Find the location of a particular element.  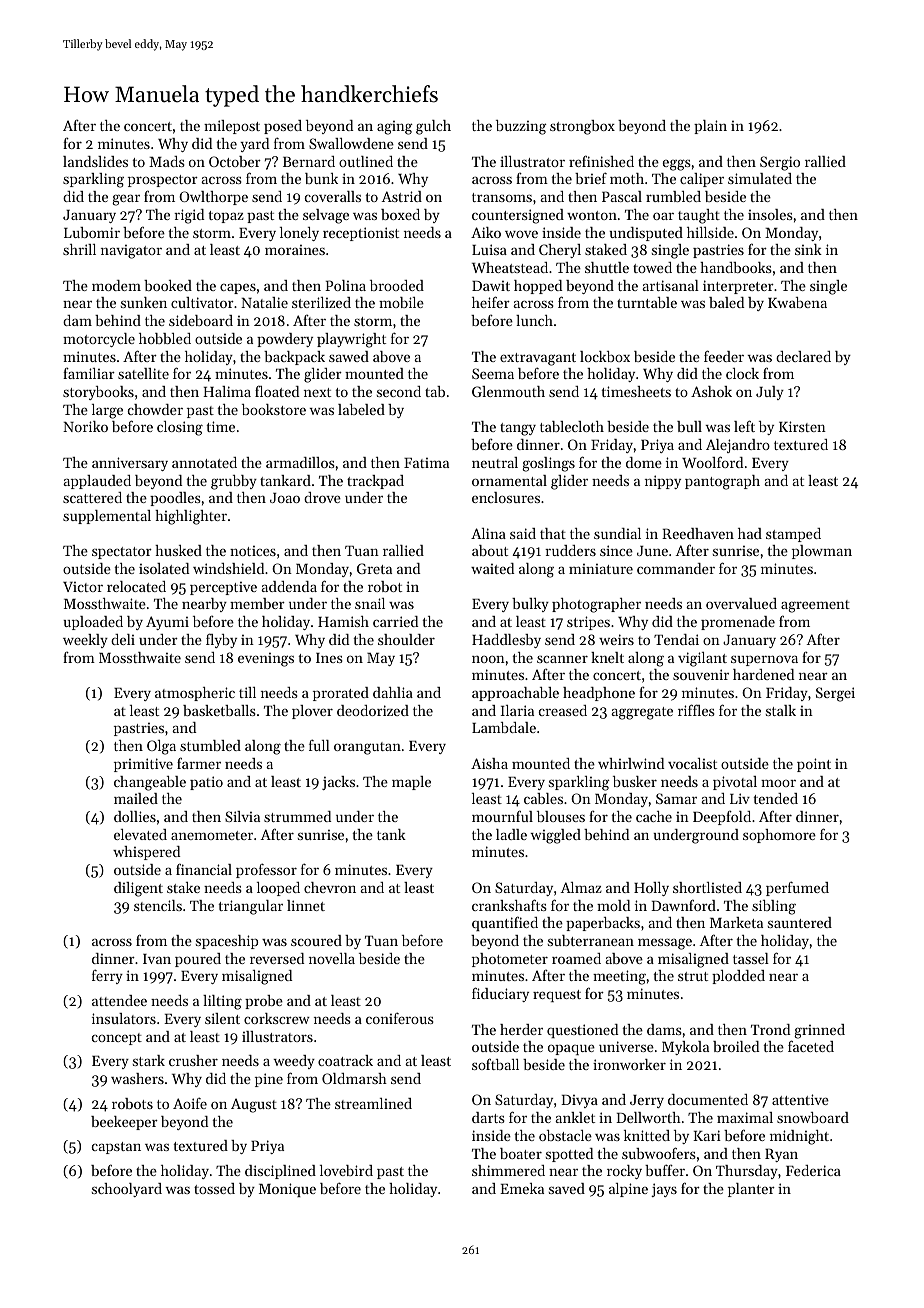

point is located at coordinates (814, 765).
